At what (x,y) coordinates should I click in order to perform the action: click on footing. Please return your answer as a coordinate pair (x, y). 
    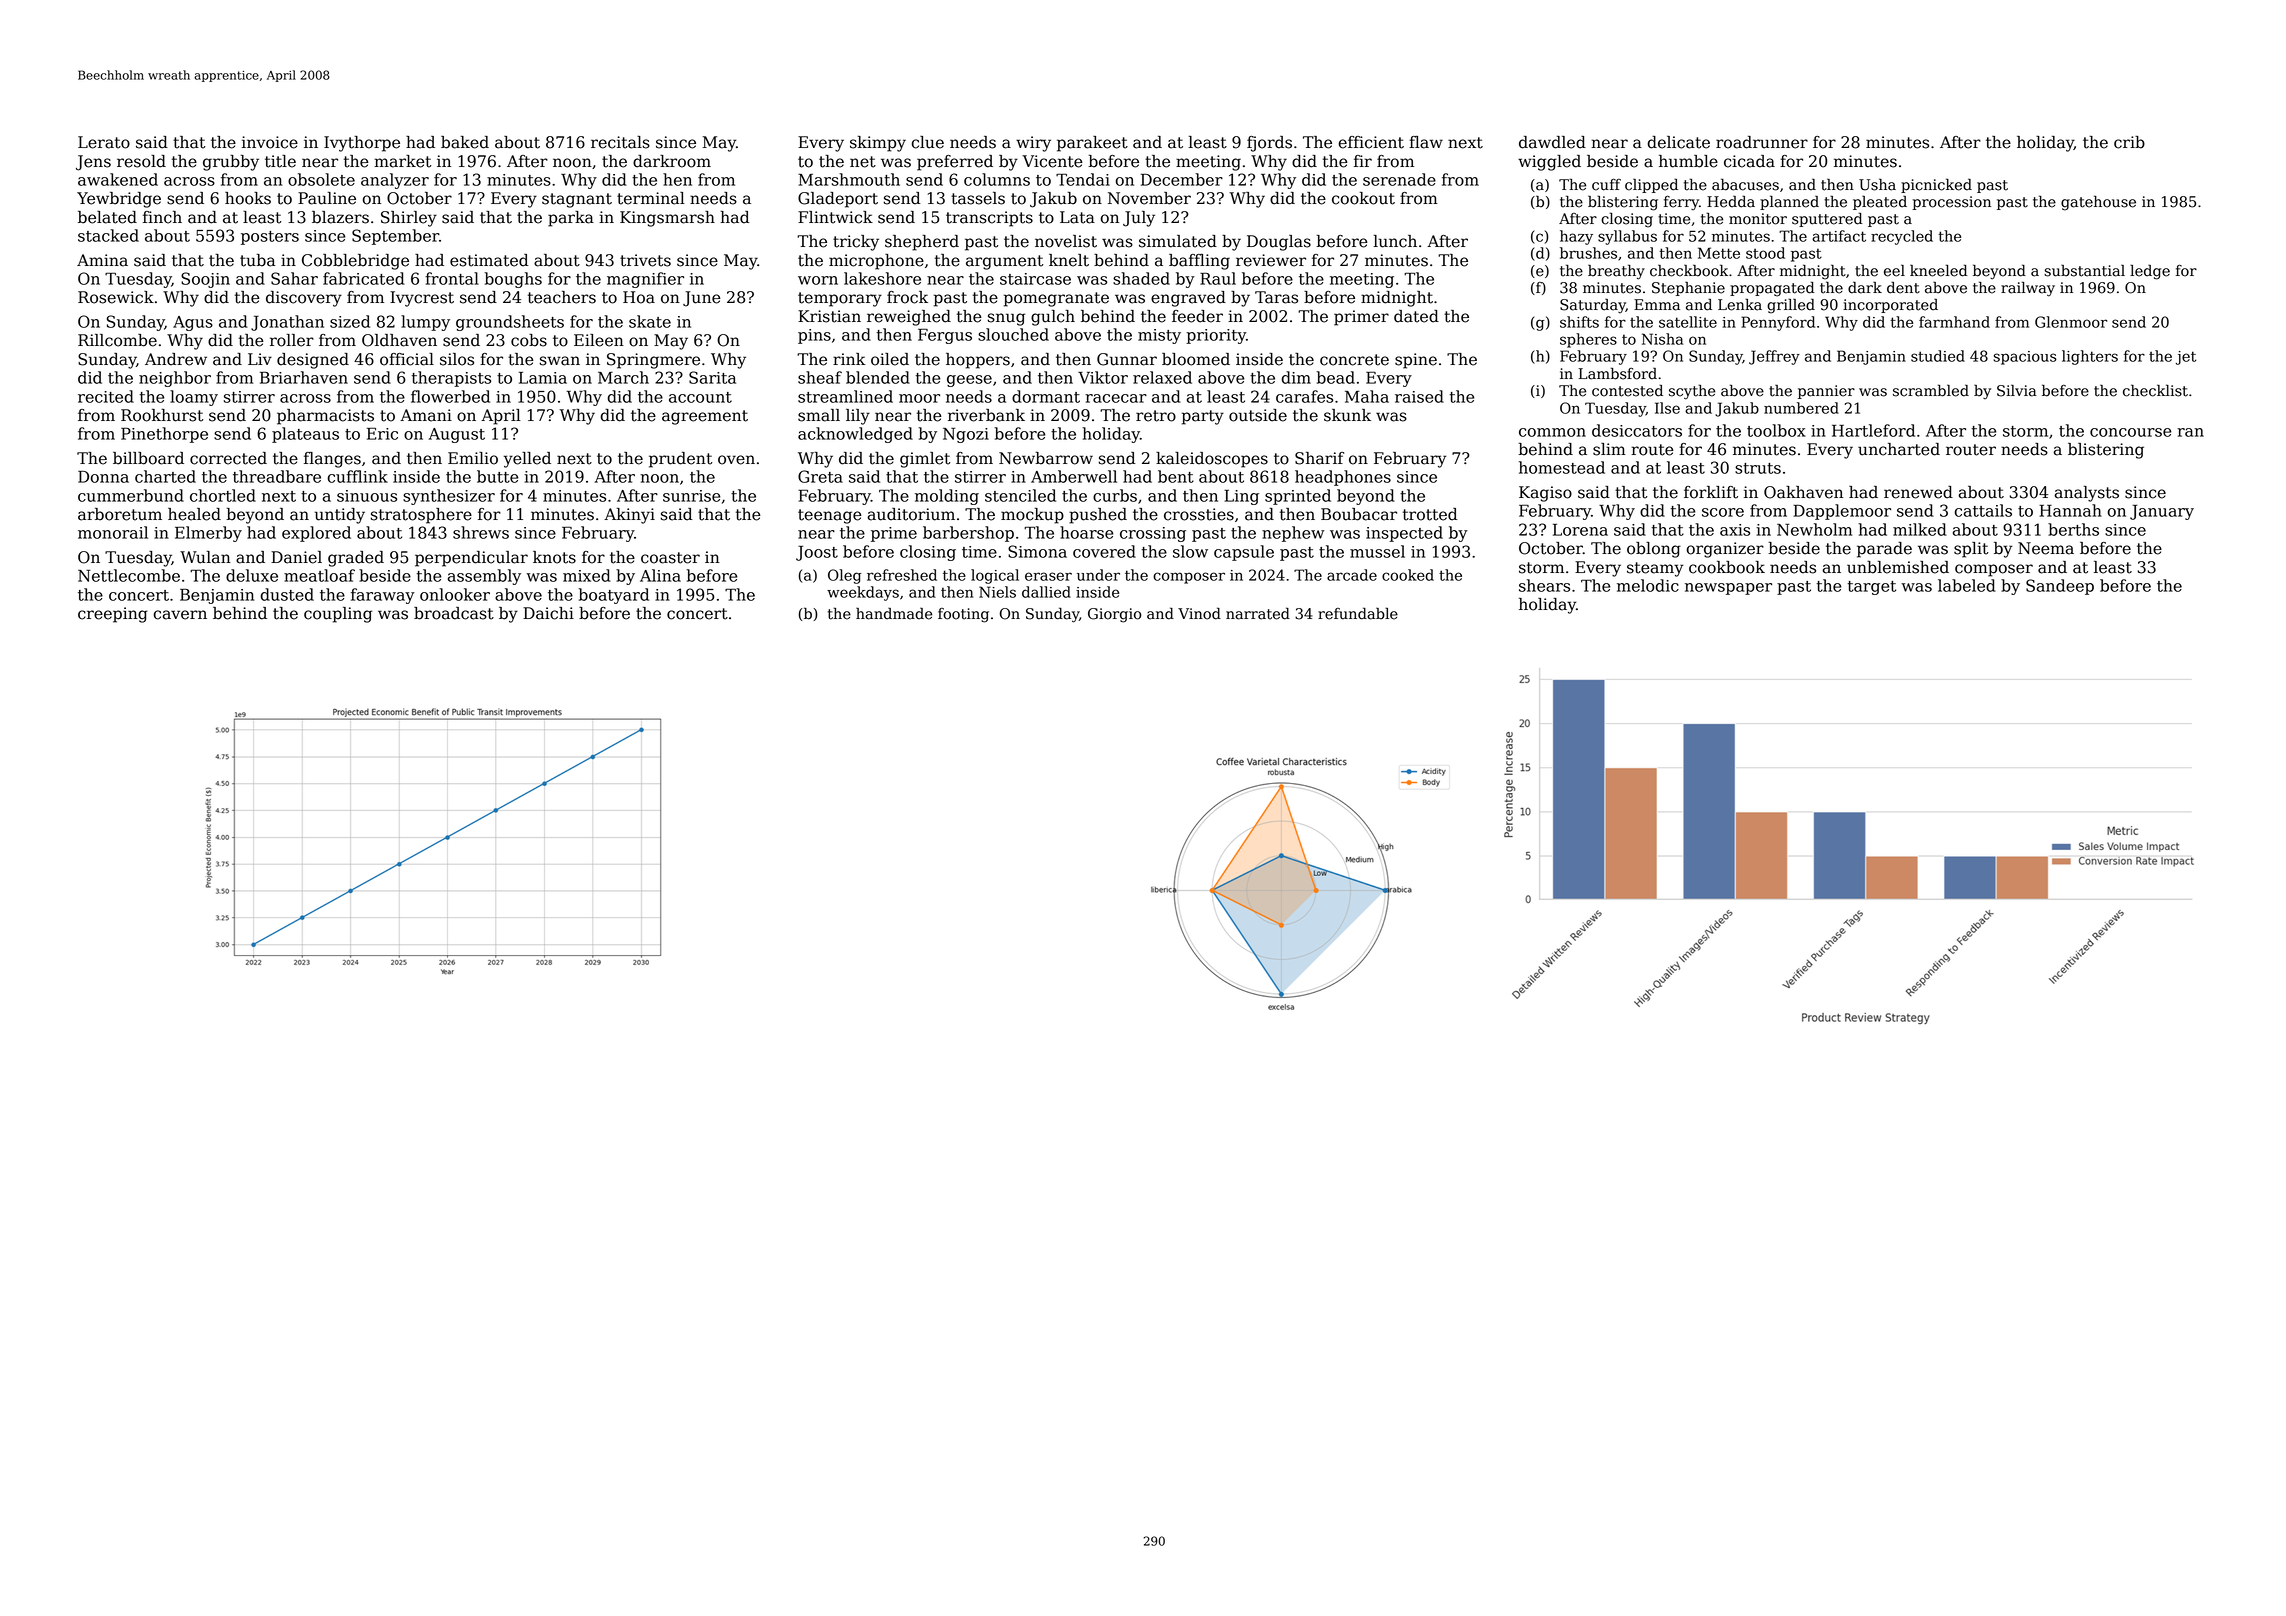
    Looking at the image, I should click on (963, 615).
